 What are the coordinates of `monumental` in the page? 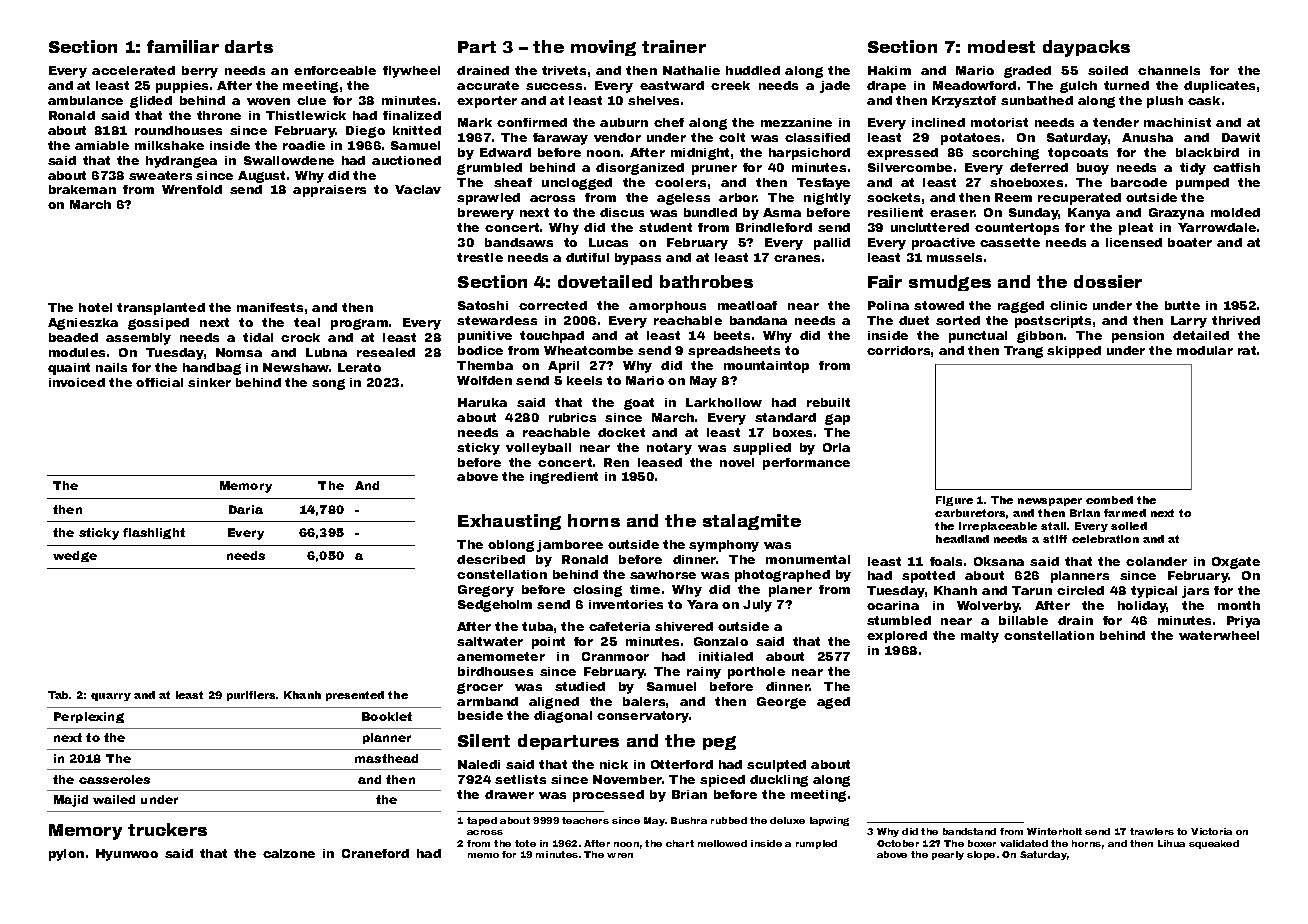 It's located at (808, 559).
